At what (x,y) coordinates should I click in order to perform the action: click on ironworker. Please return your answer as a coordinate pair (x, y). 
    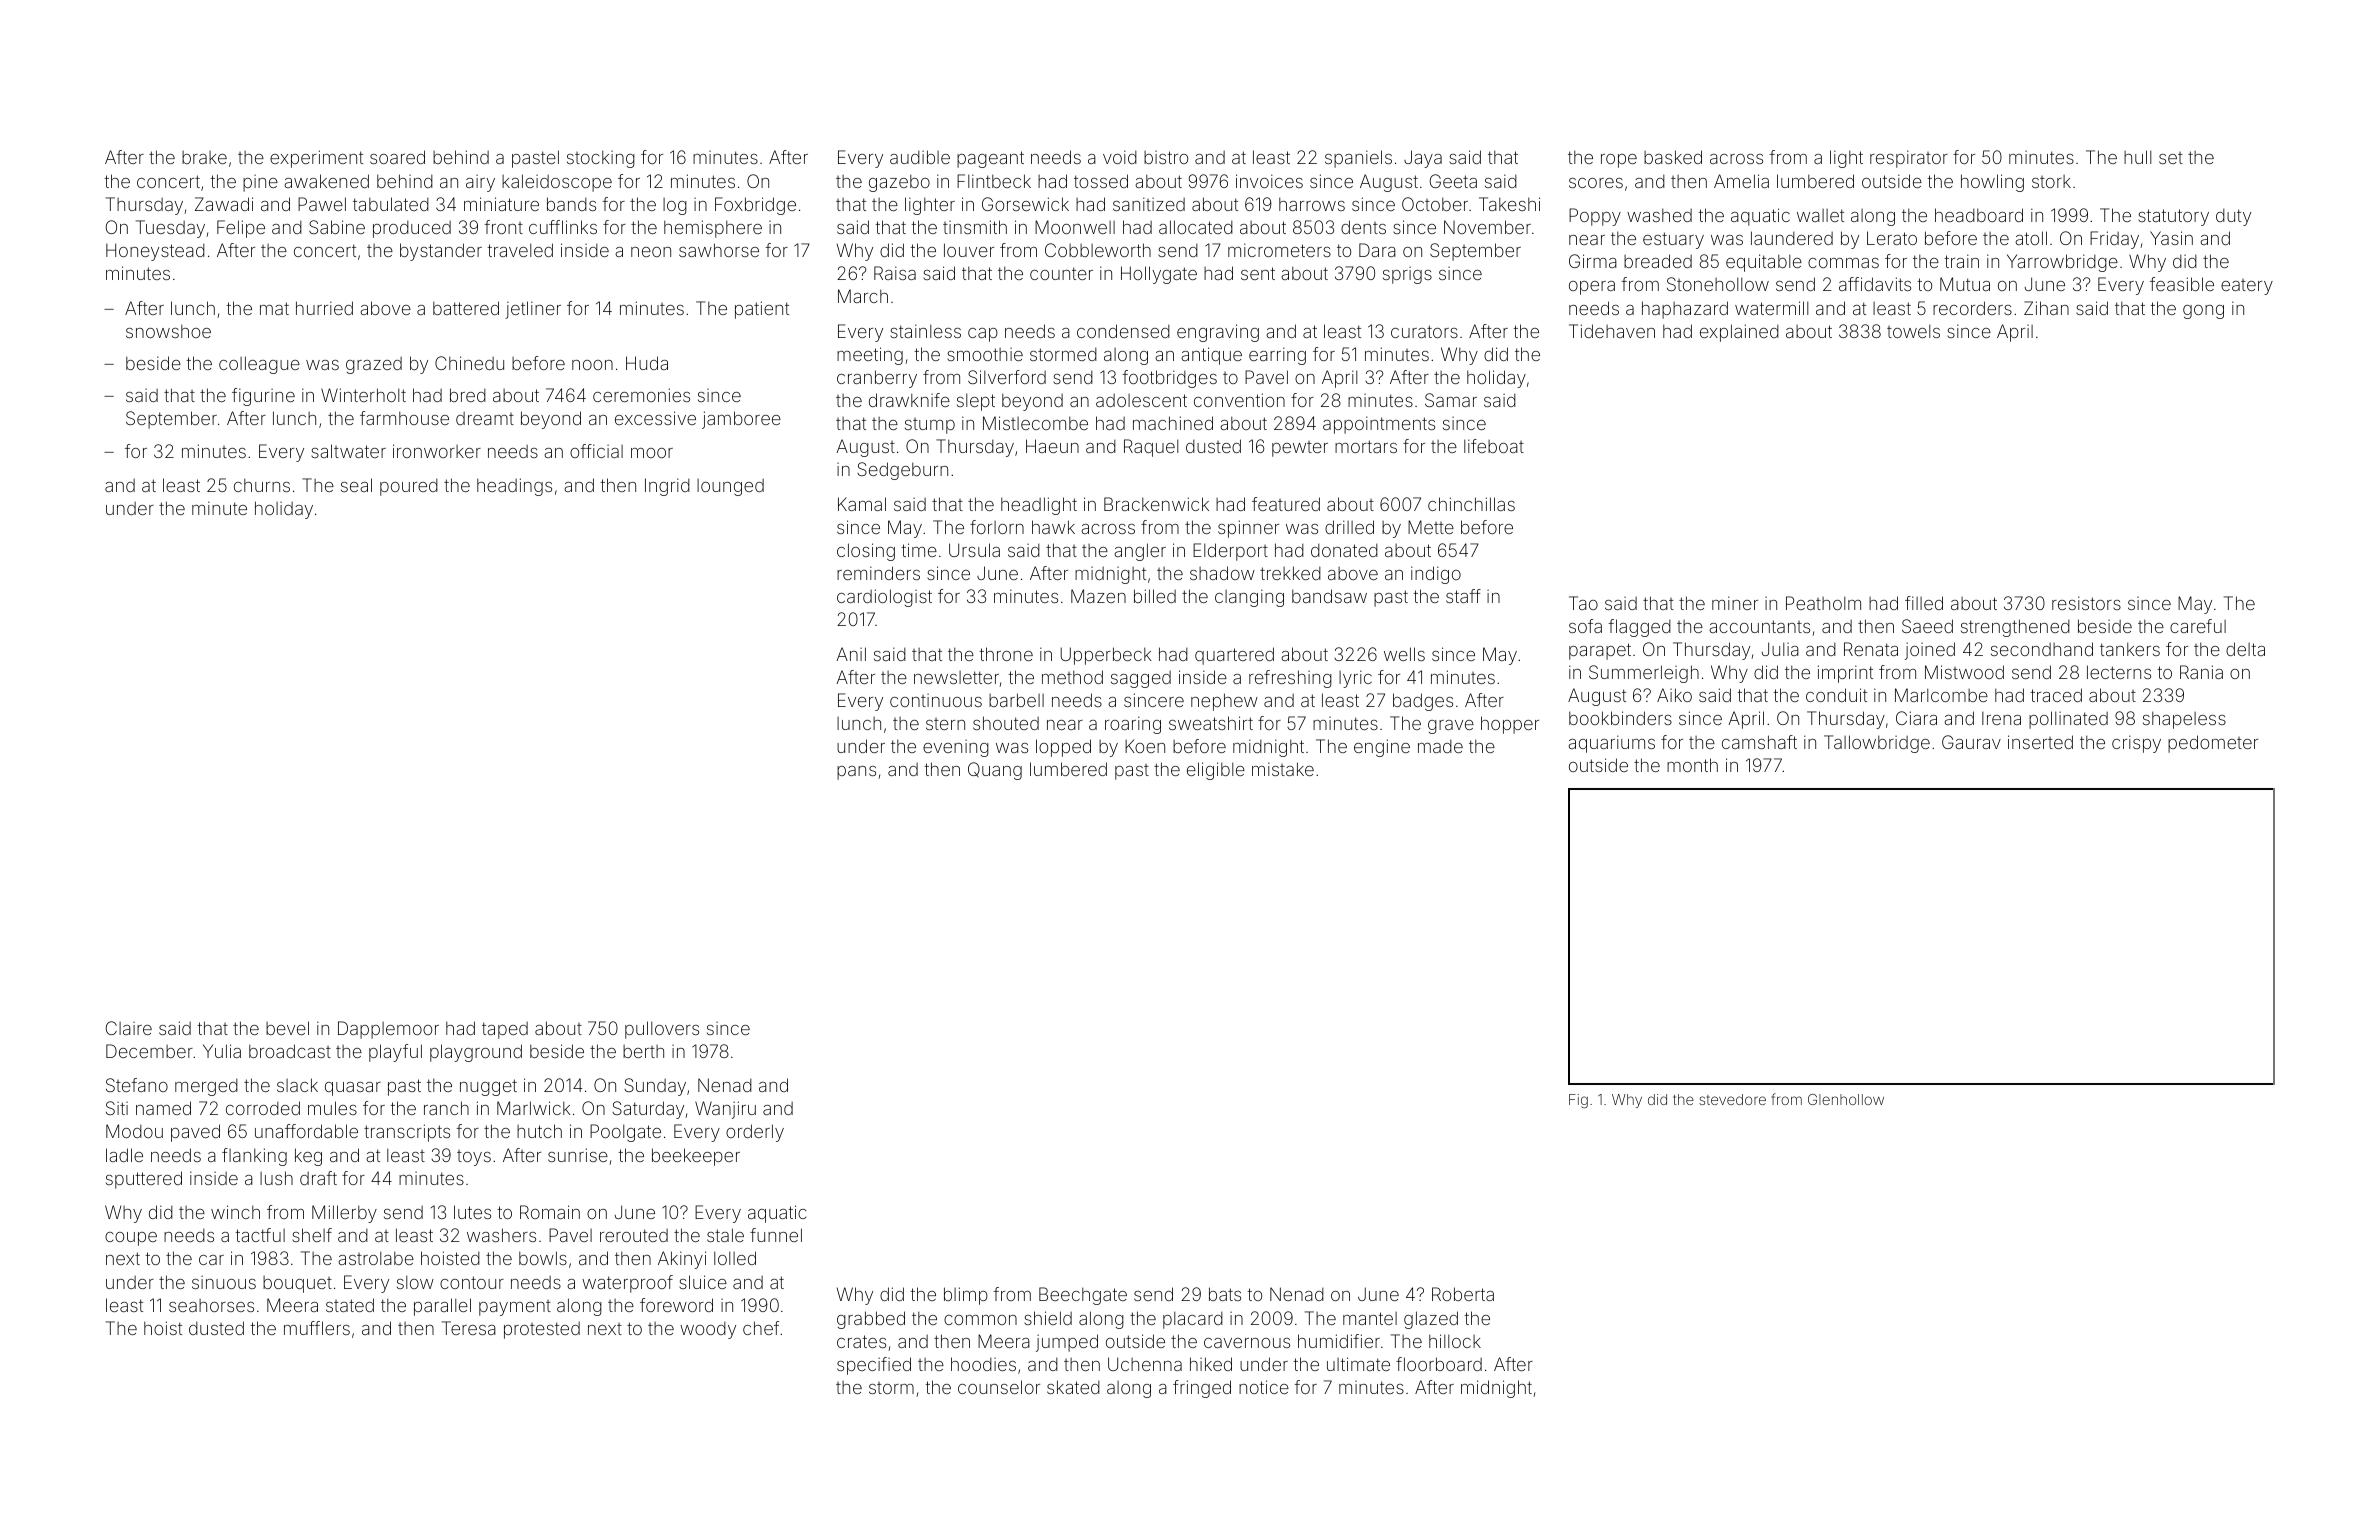
    Looking at the image, I should click on (437, 451).
